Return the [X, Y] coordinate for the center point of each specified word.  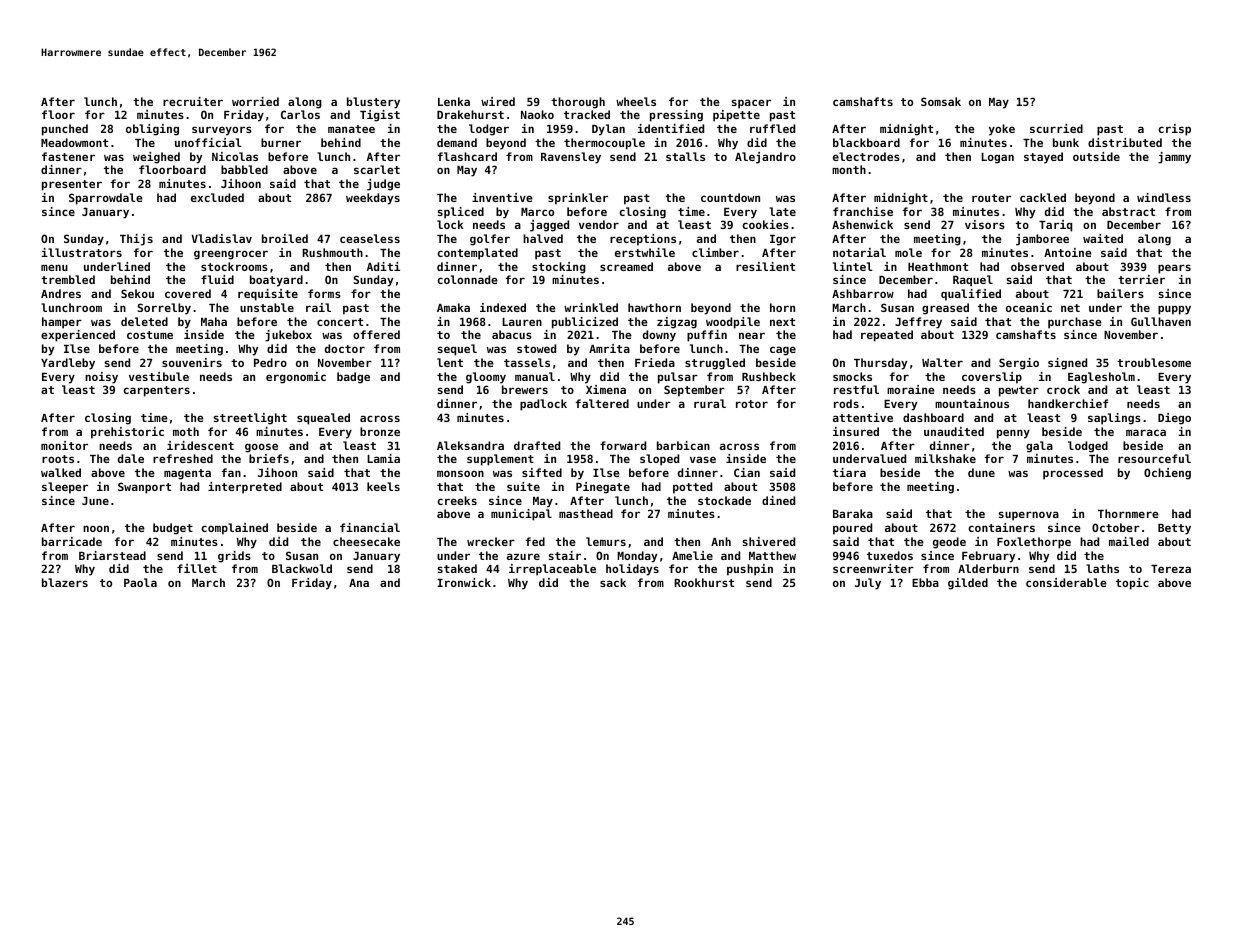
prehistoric [127, 433]
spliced [460, 213]
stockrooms [234, 266]
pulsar [678, 378]
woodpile [733, 323]
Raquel [973, 281]
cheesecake [366, 541]
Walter [942, 362]
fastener [68, 156]
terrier [1141, 279]
